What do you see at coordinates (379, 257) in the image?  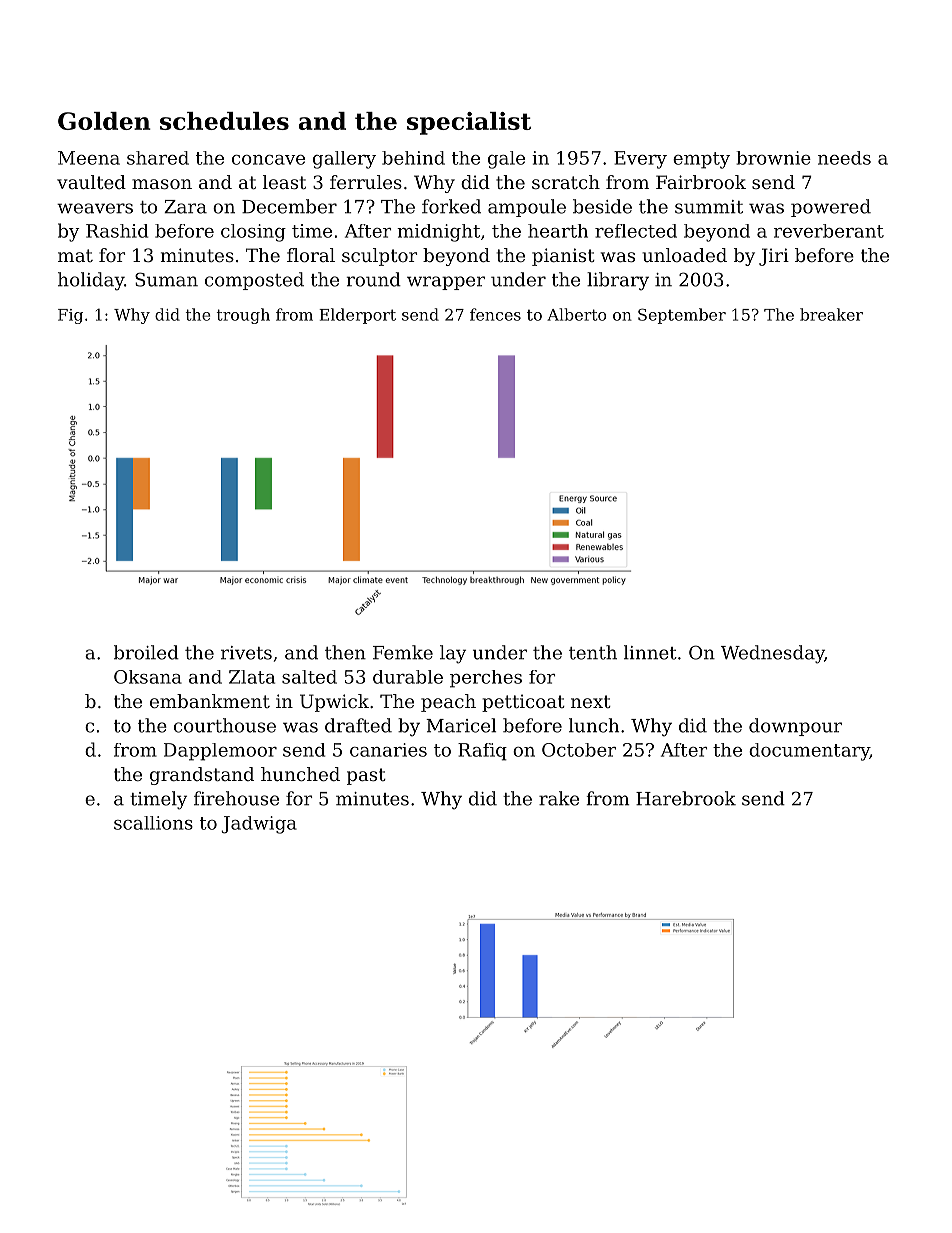 I see `sculptor` at bounding box center [379, 257].
